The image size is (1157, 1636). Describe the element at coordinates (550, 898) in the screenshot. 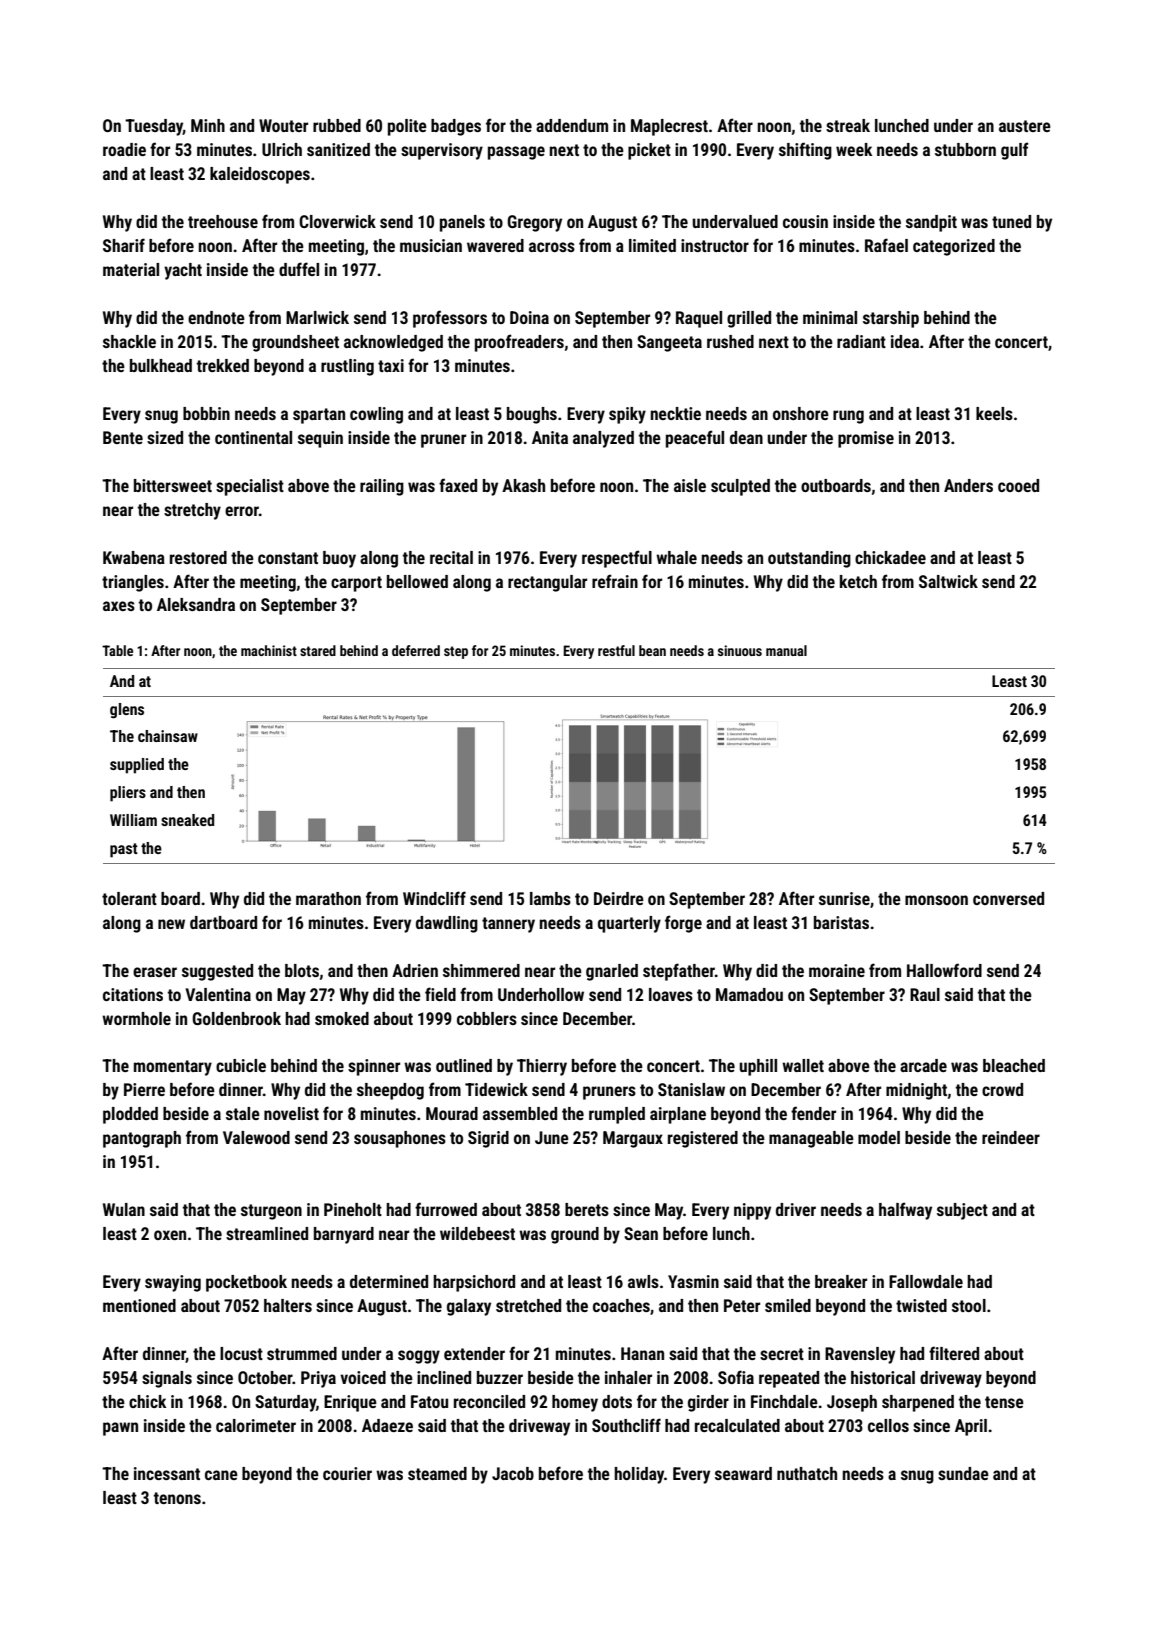

I see `lambs` at that location.
